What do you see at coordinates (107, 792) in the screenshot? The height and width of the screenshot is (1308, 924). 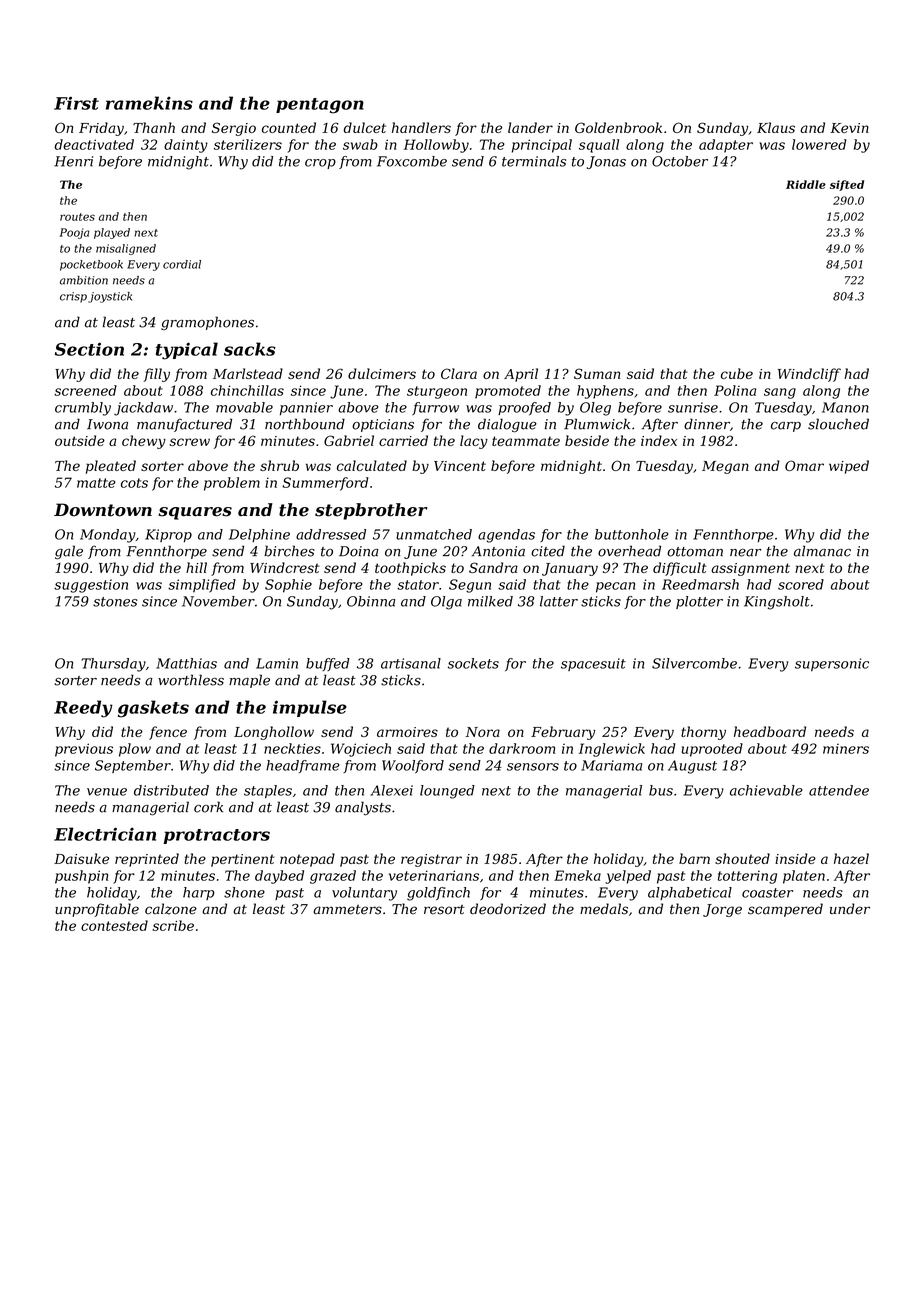 I see `venue` at bounding box center [107, 792].
